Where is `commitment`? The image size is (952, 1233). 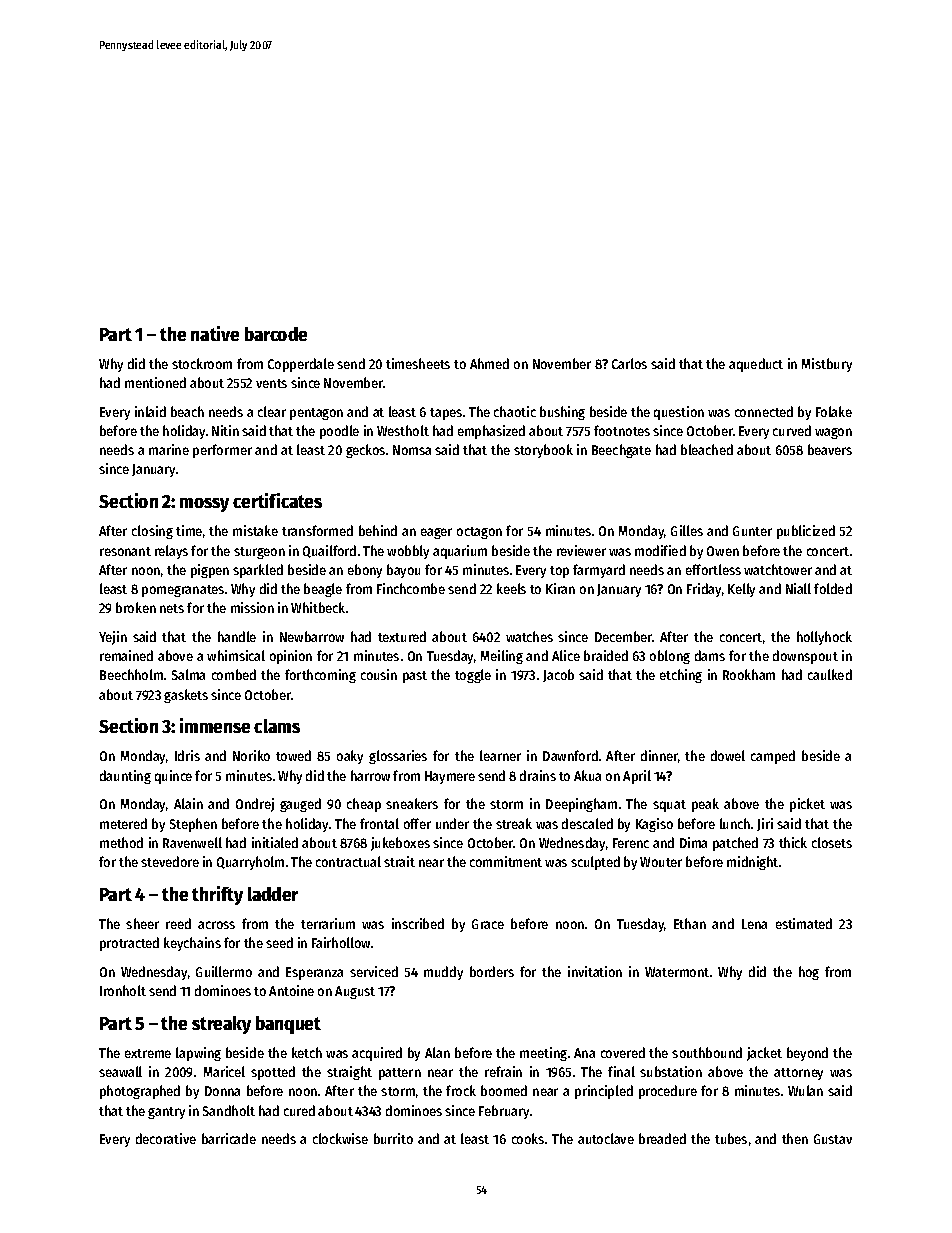
commitment is located at coordinates (506, 861).
